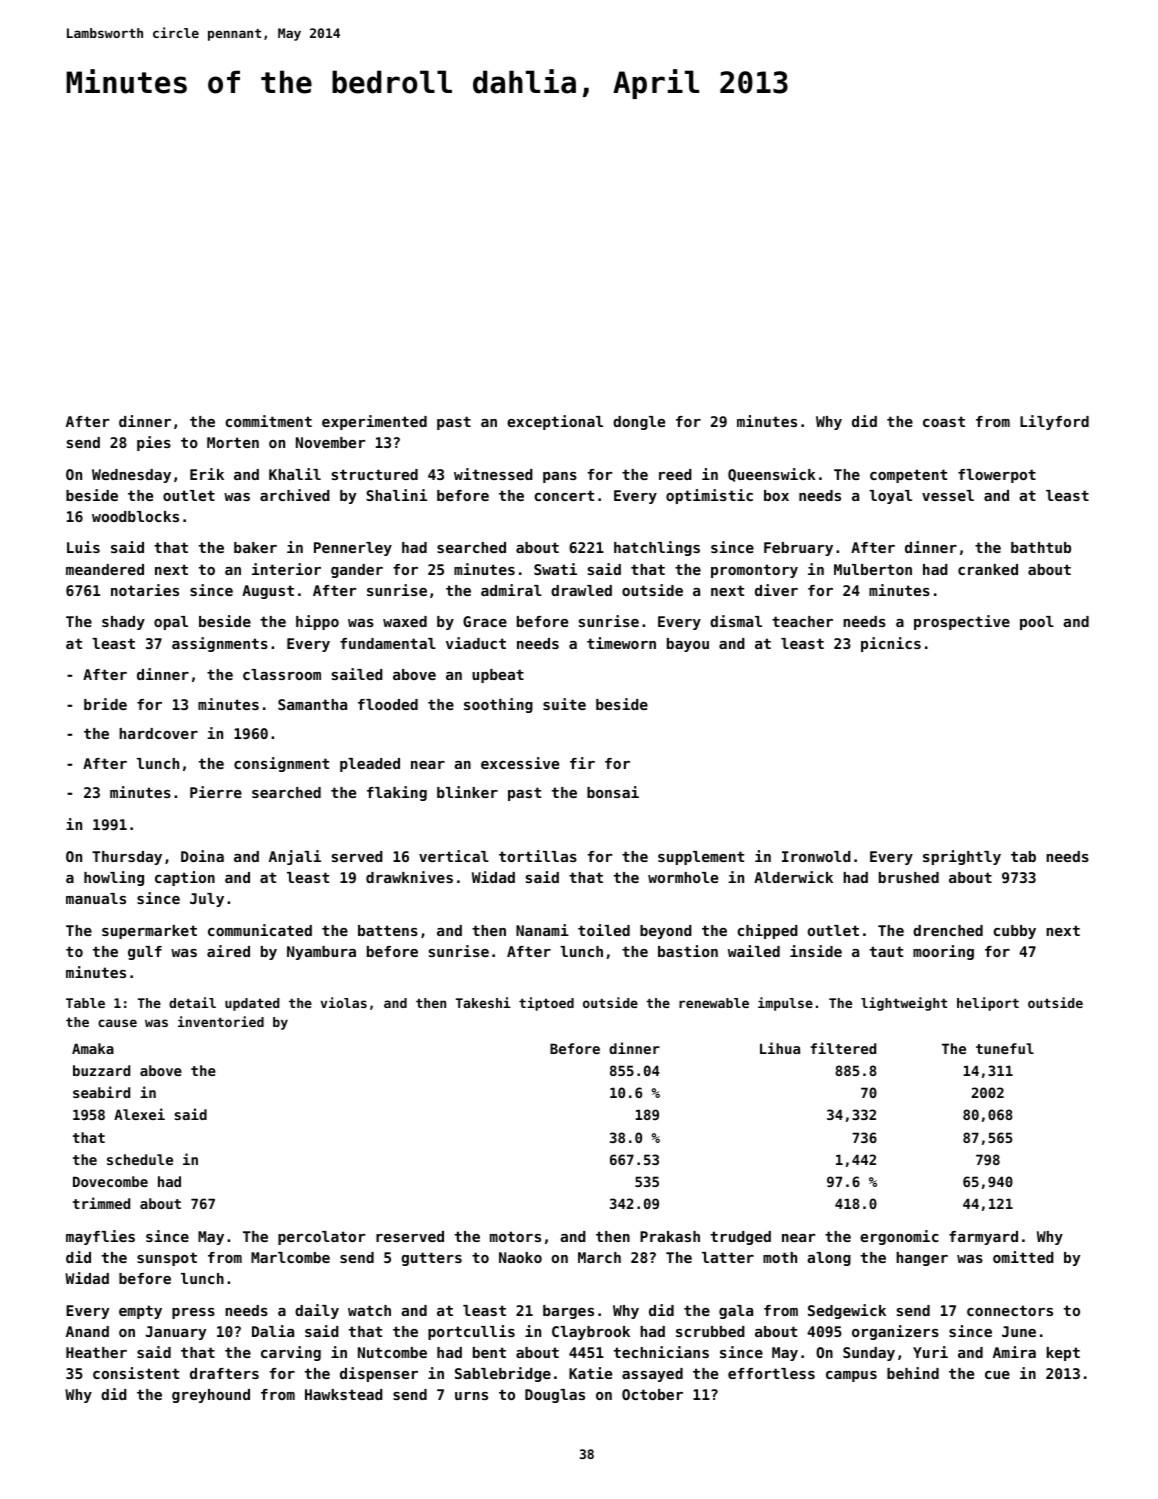 The width and height of the document is (1158, 1499). Describe the element at coordinates (816, 856) in the document. I see `Ironwold` at that location.
